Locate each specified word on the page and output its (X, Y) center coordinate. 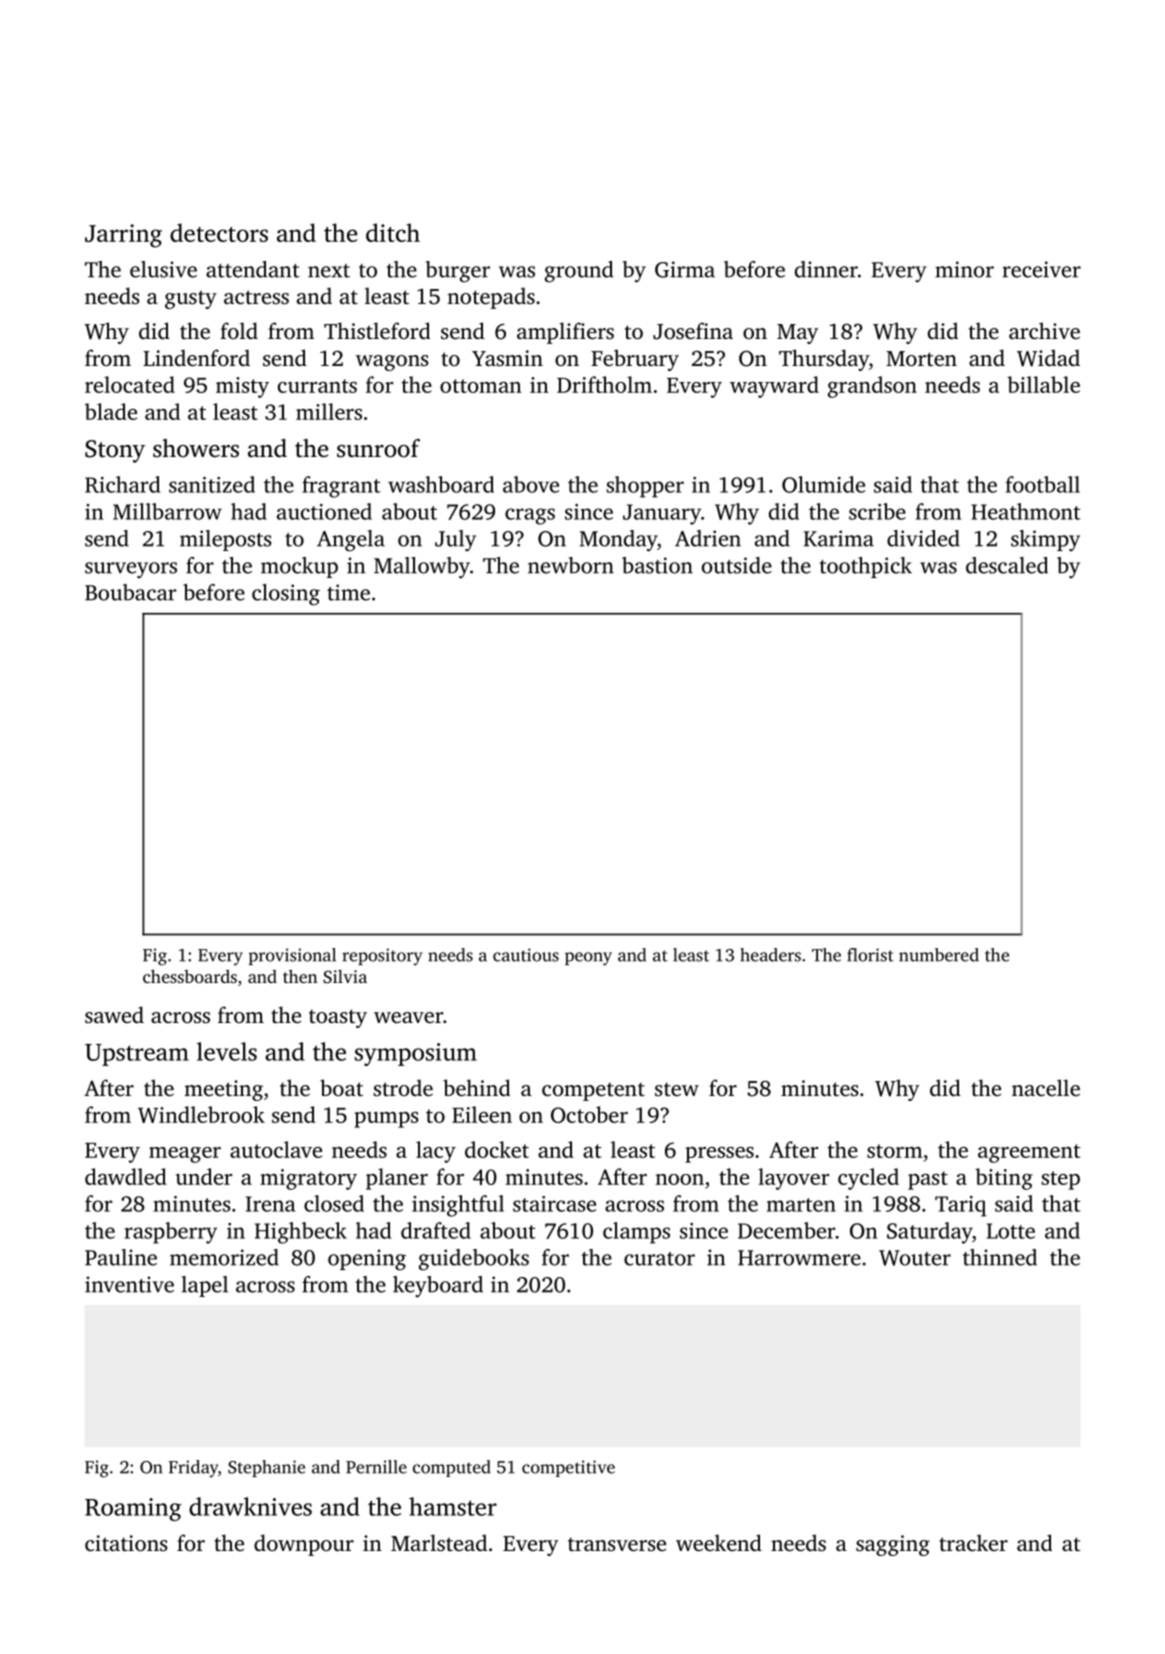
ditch (393, 232)
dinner (826, 269)
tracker (973, 1542)
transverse (617, 1544)
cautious (526, 955)
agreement (1029, 1153)
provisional (292, 956)
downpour (304, 1545)
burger (458, 272)
